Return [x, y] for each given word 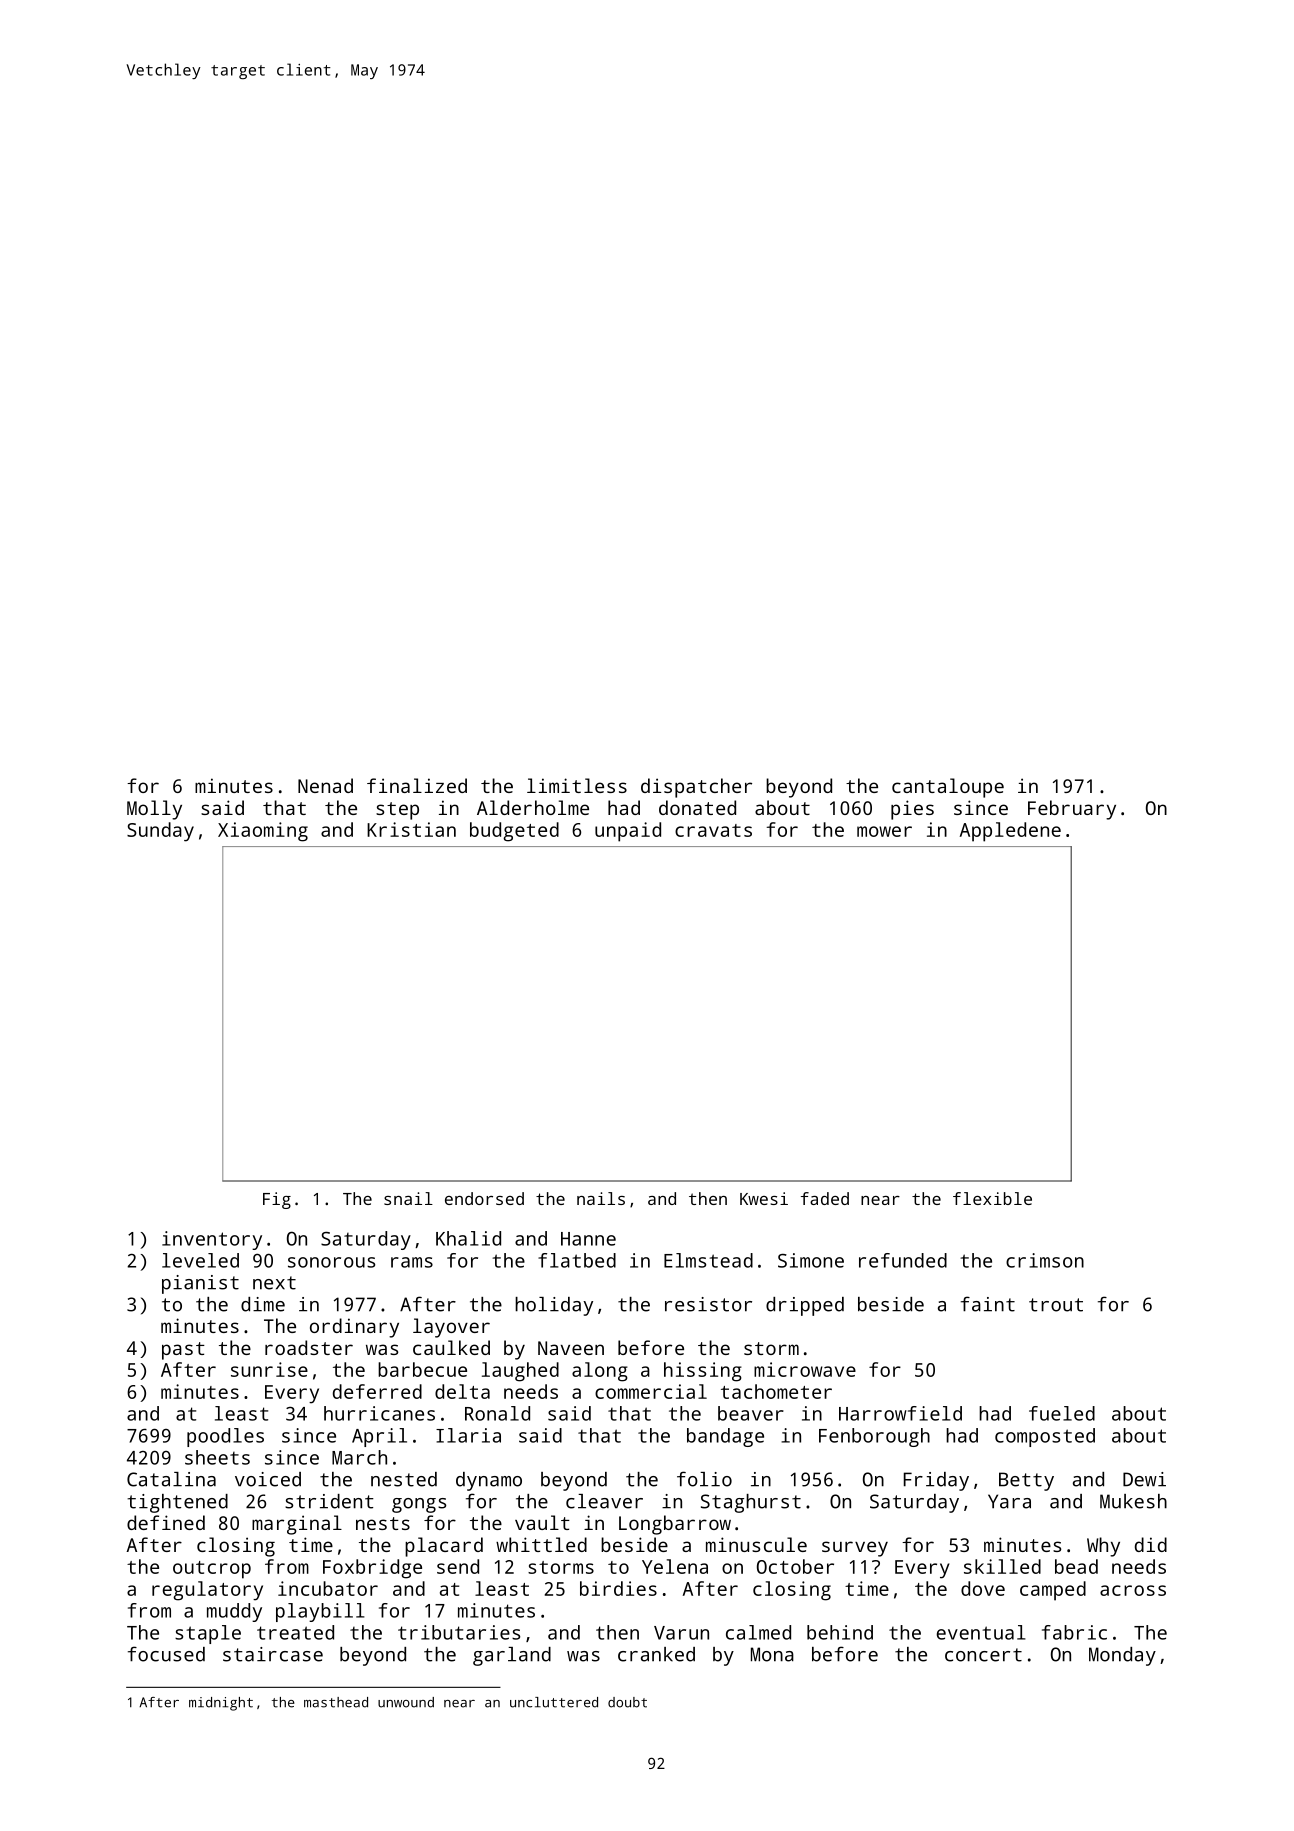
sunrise [269, 1369]
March [359, 1457]
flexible [992, 1198]
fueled [1062, 1413]
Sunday [160, 832]
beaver [751, 1413]
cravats [713, 830]
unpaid [628, 832]
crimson [1045, 1260]
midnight [221, 1704]
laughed [520, 1372]
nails [601, 1198]
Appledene [1010, 832]
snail [408, 1198]
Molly [154, 810]
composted [1045, 1437]
